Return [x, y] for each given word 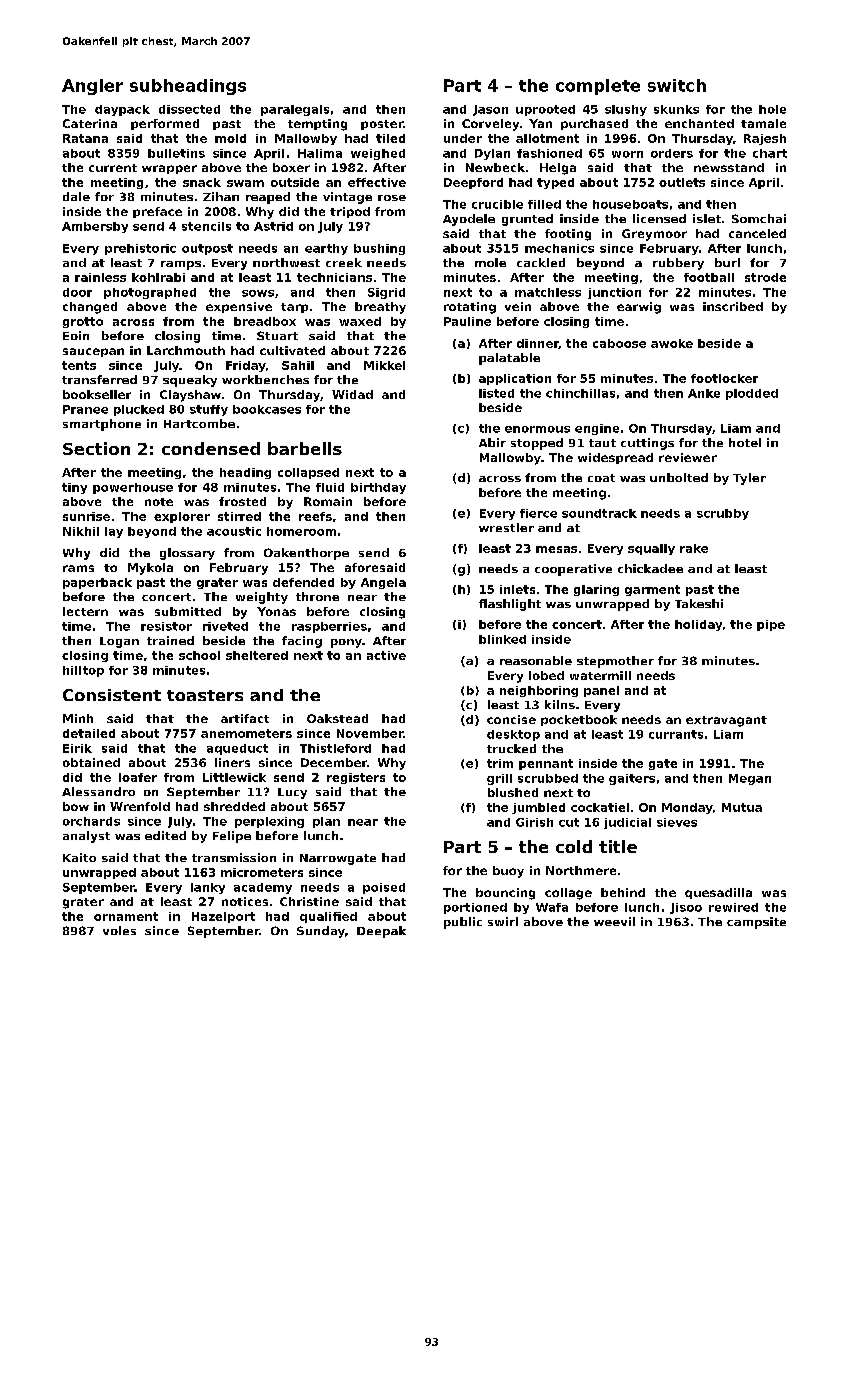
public [463, 923]
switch [677, 85]
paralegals [295, 110]
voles [119, 930]
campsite [756, 923]
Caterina [90, 123]
